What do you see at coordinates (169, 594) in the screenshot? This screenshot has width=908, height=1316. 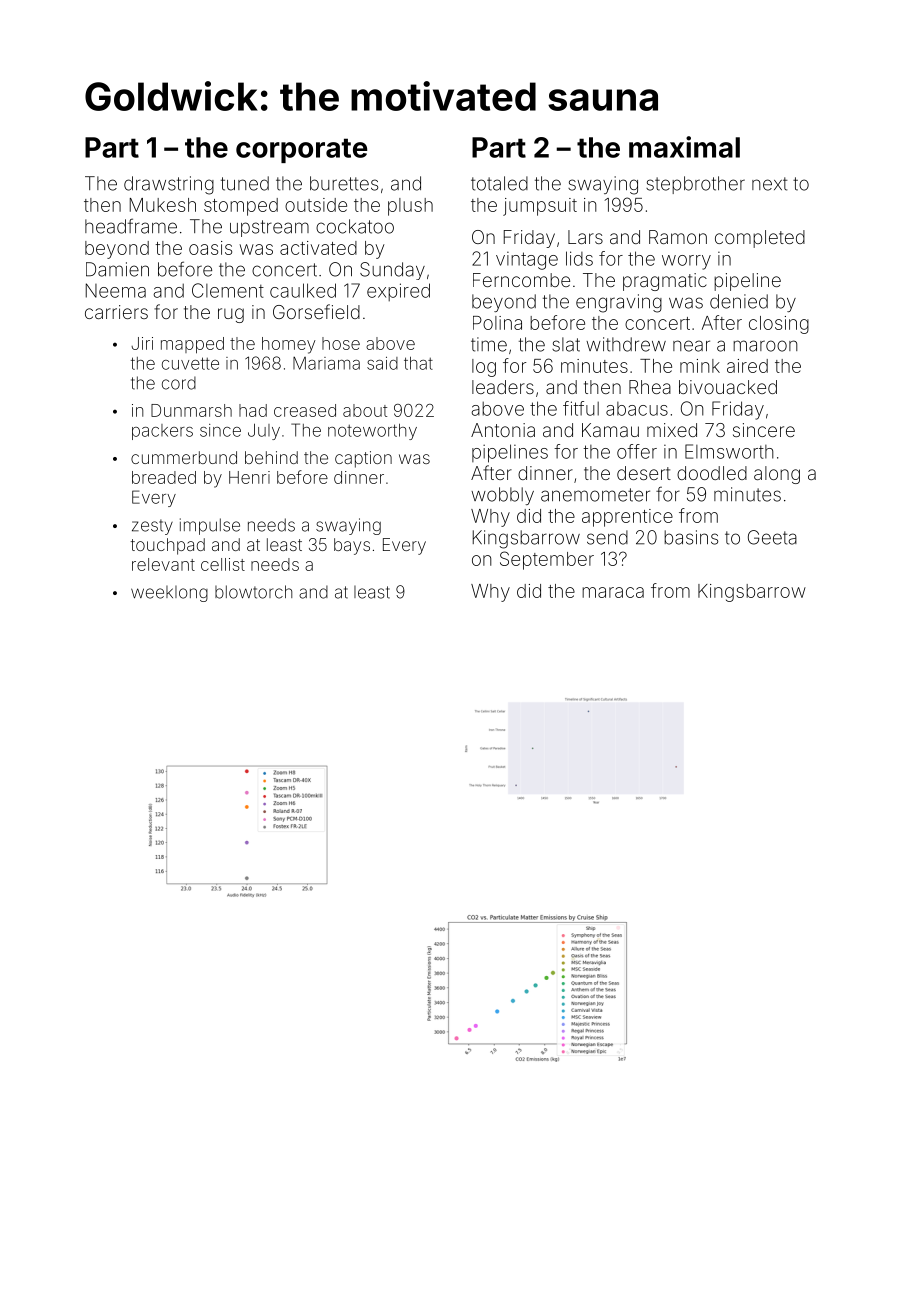 I see `weeklong` at bounding box center [169, 594].
